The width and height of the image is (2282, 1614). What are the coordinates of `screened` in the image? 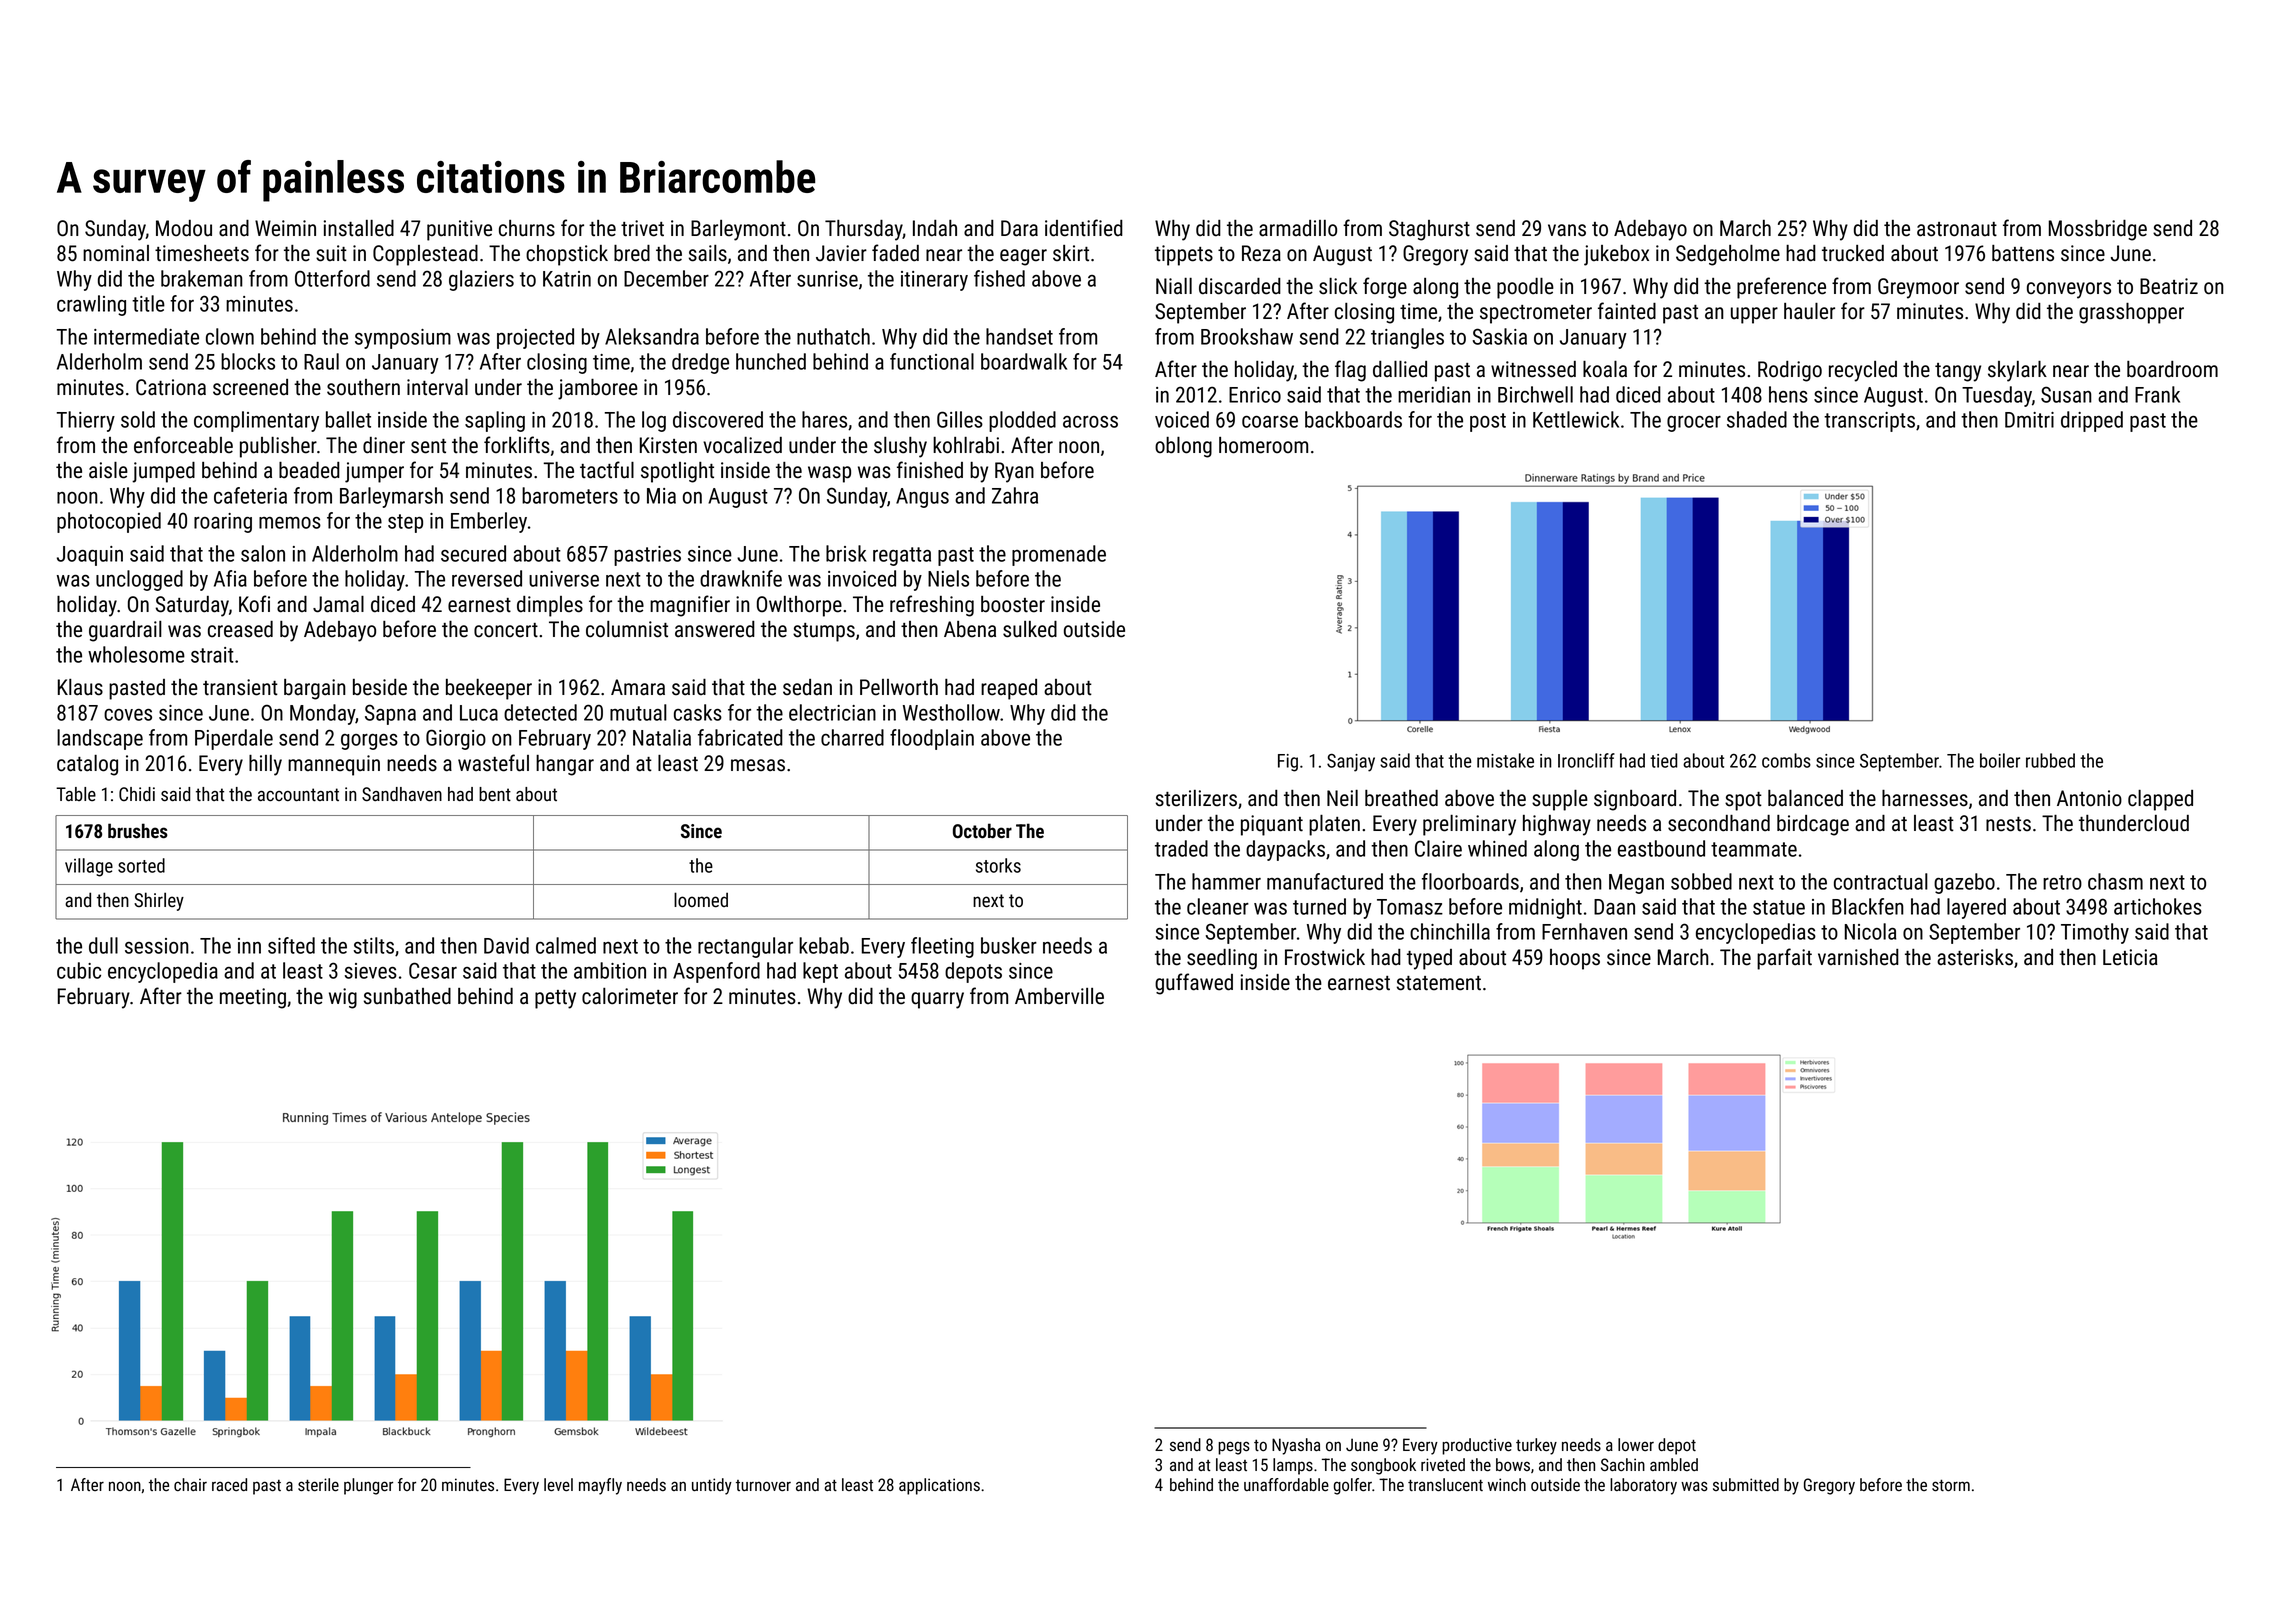 It's located at (250, 387).
